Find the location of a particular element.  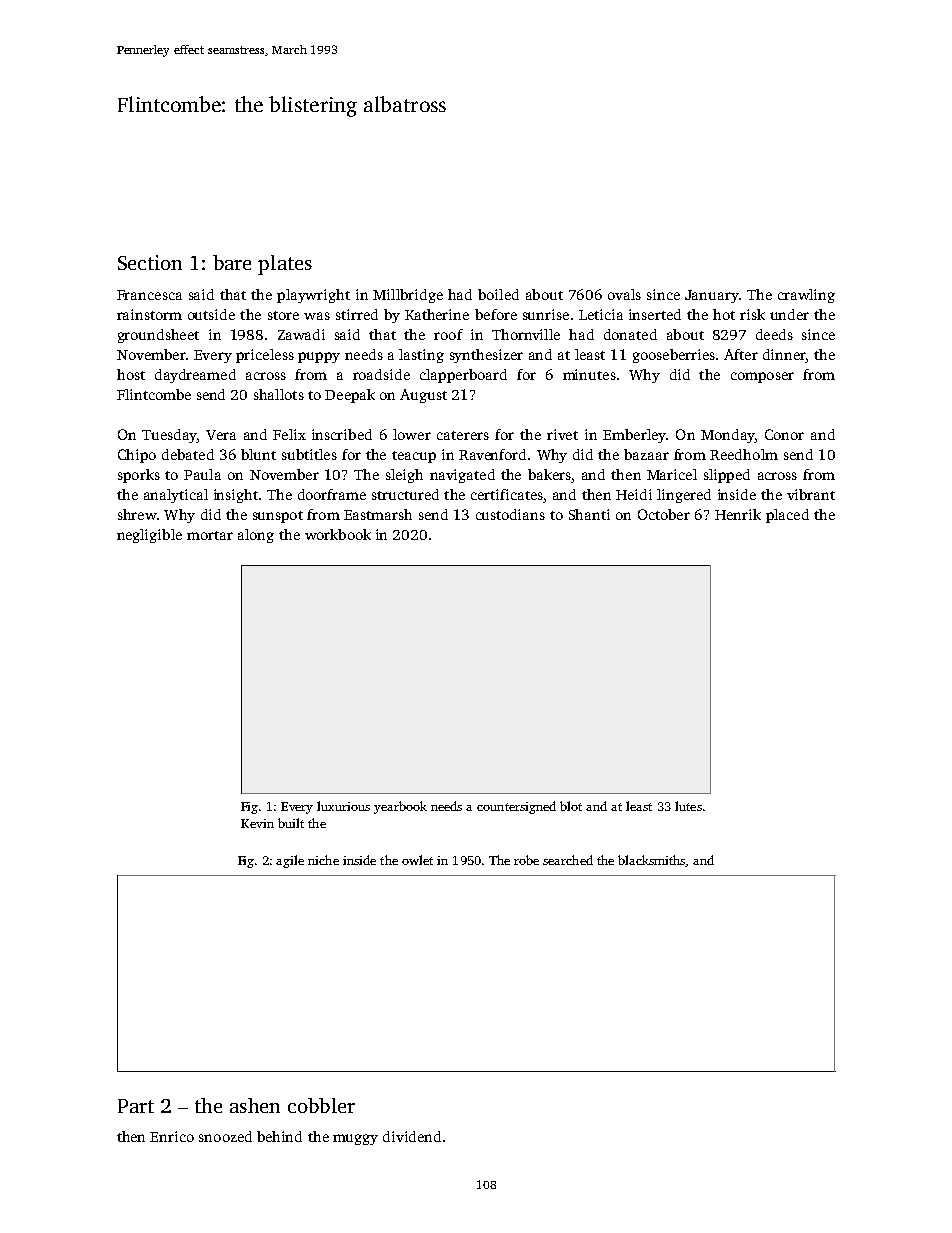

countersigned is located at coordinates (516, 807).
